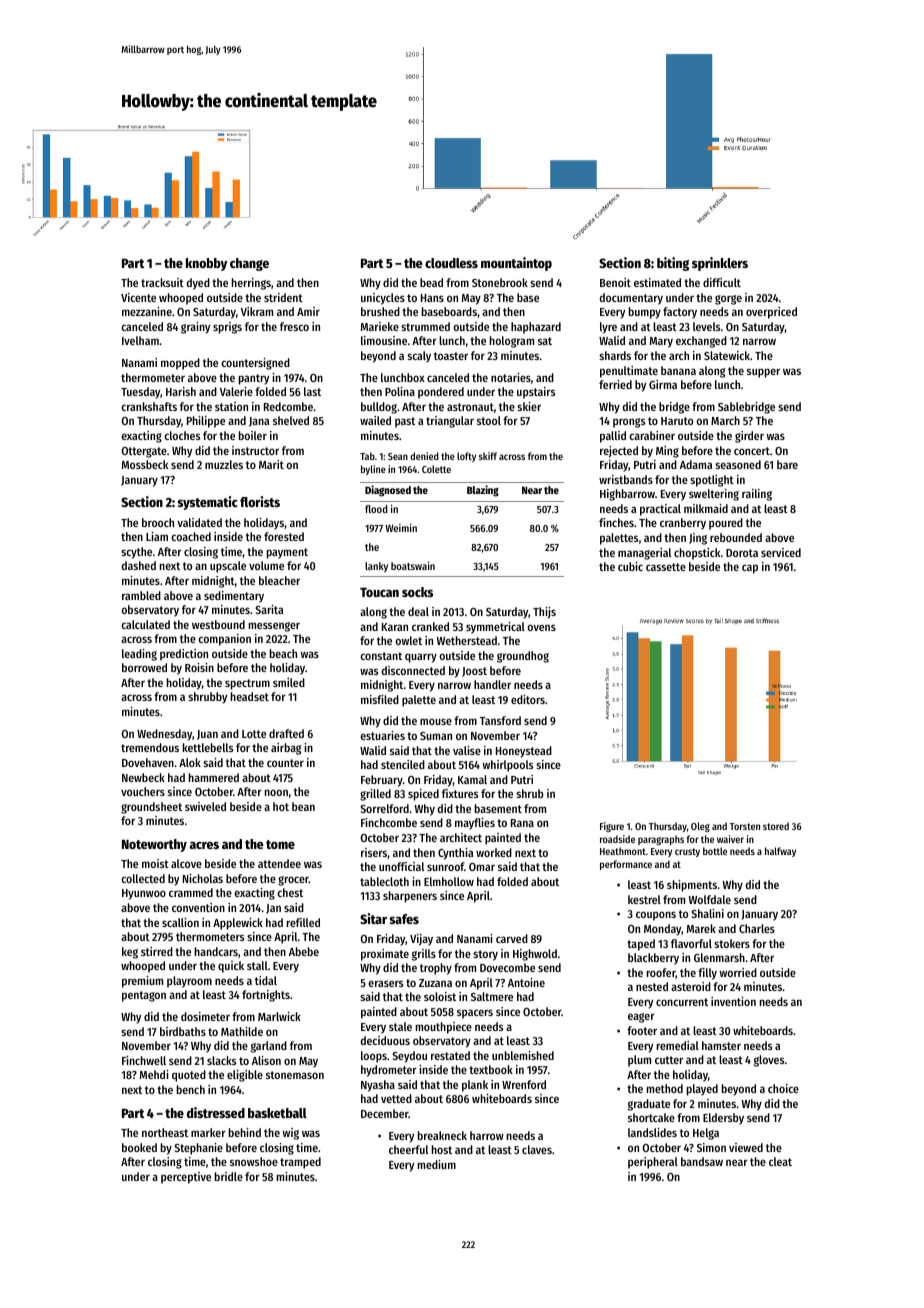 The width and height of the screenshot is (924, 1308). What do you see at coordinates (206, 264) in the screenshot?
I see `knobby` at bounding box center [206, 264].
